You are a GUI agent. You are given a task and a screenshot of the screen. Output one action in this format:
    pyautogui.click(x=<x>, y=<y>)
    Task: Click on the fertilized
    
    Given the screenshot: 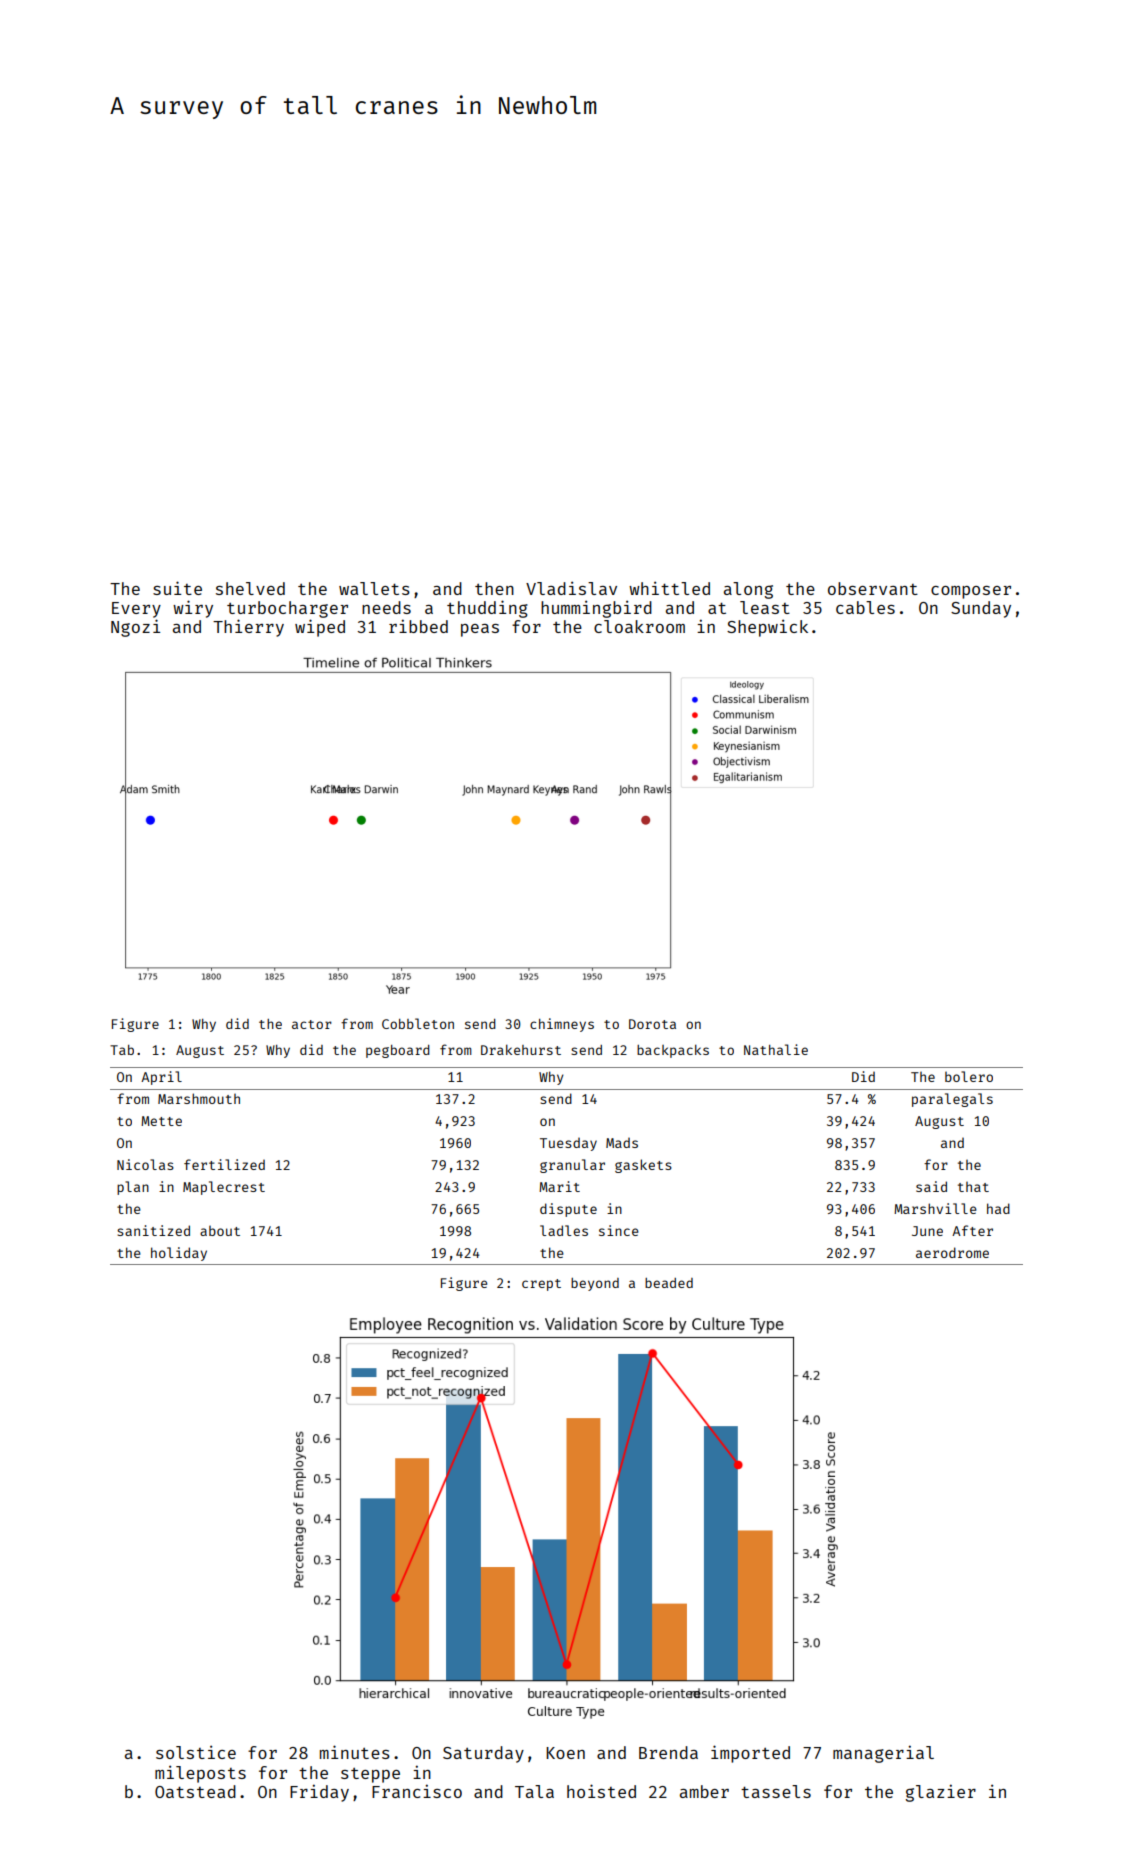 What is the action you would take?
    pyautogui.click(x=224, y=1164)
